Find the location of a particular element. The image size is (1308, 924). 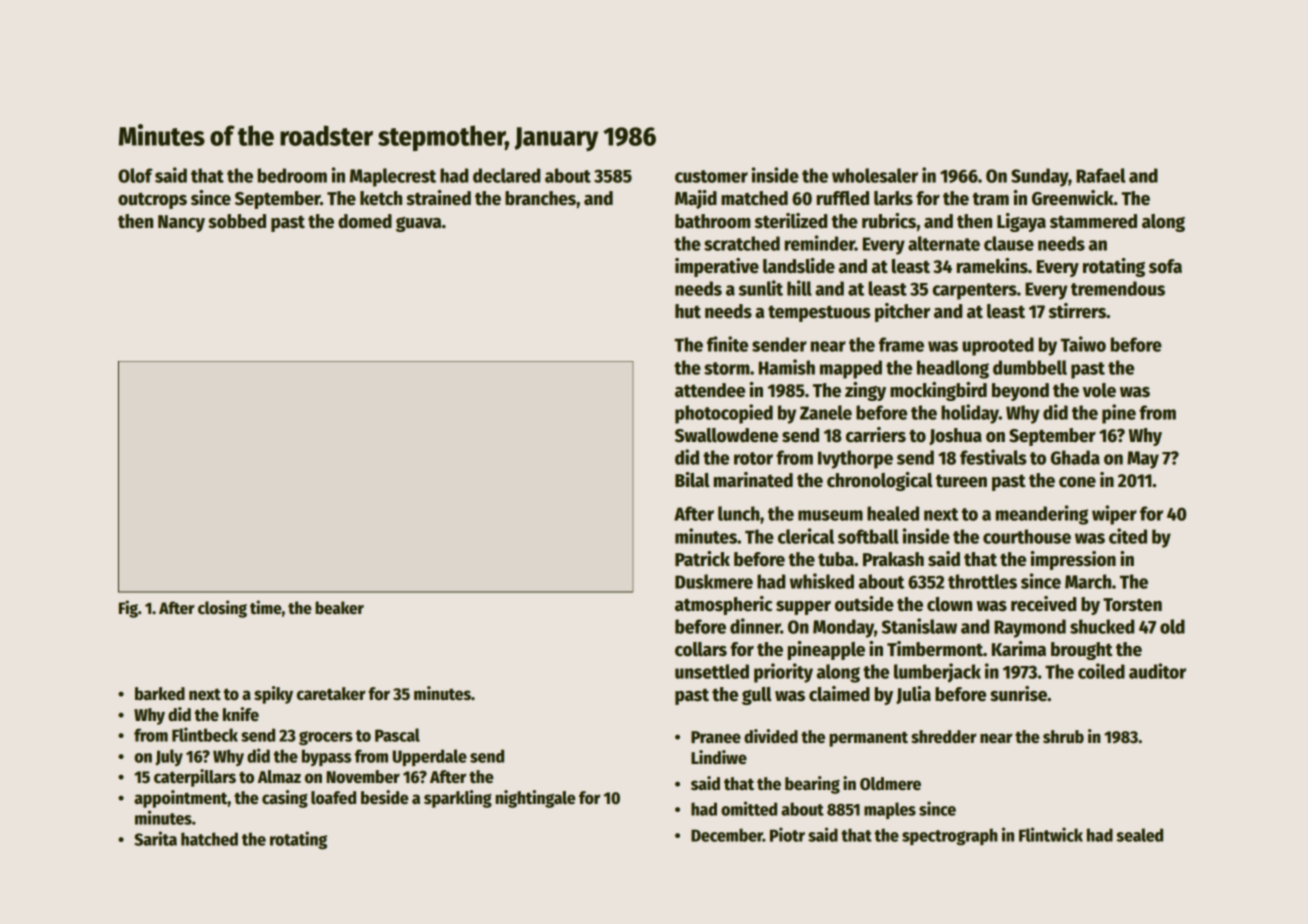

December is located at coordinates (727, 835).
